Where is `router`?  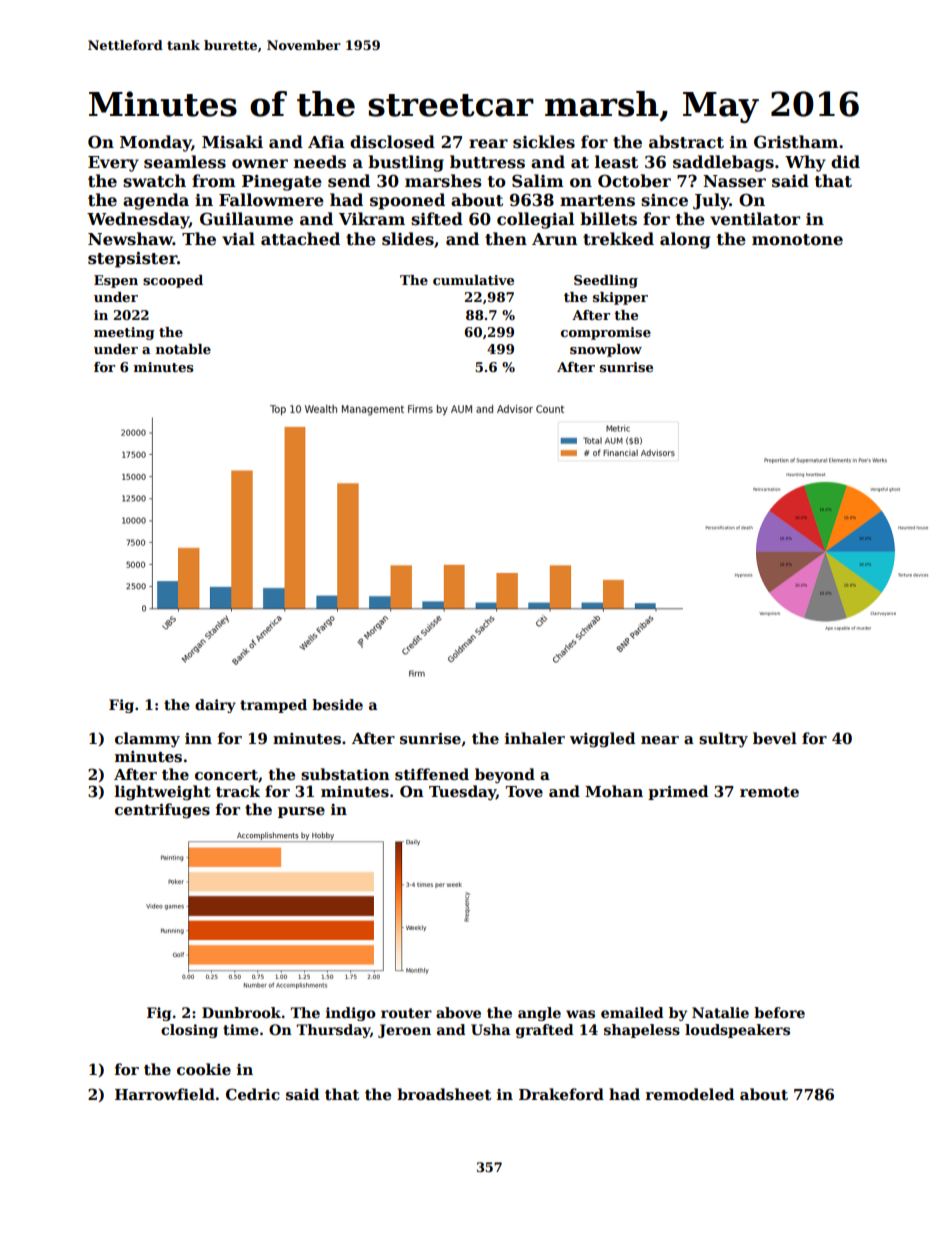
router is located at coordinates (406, 1013).
